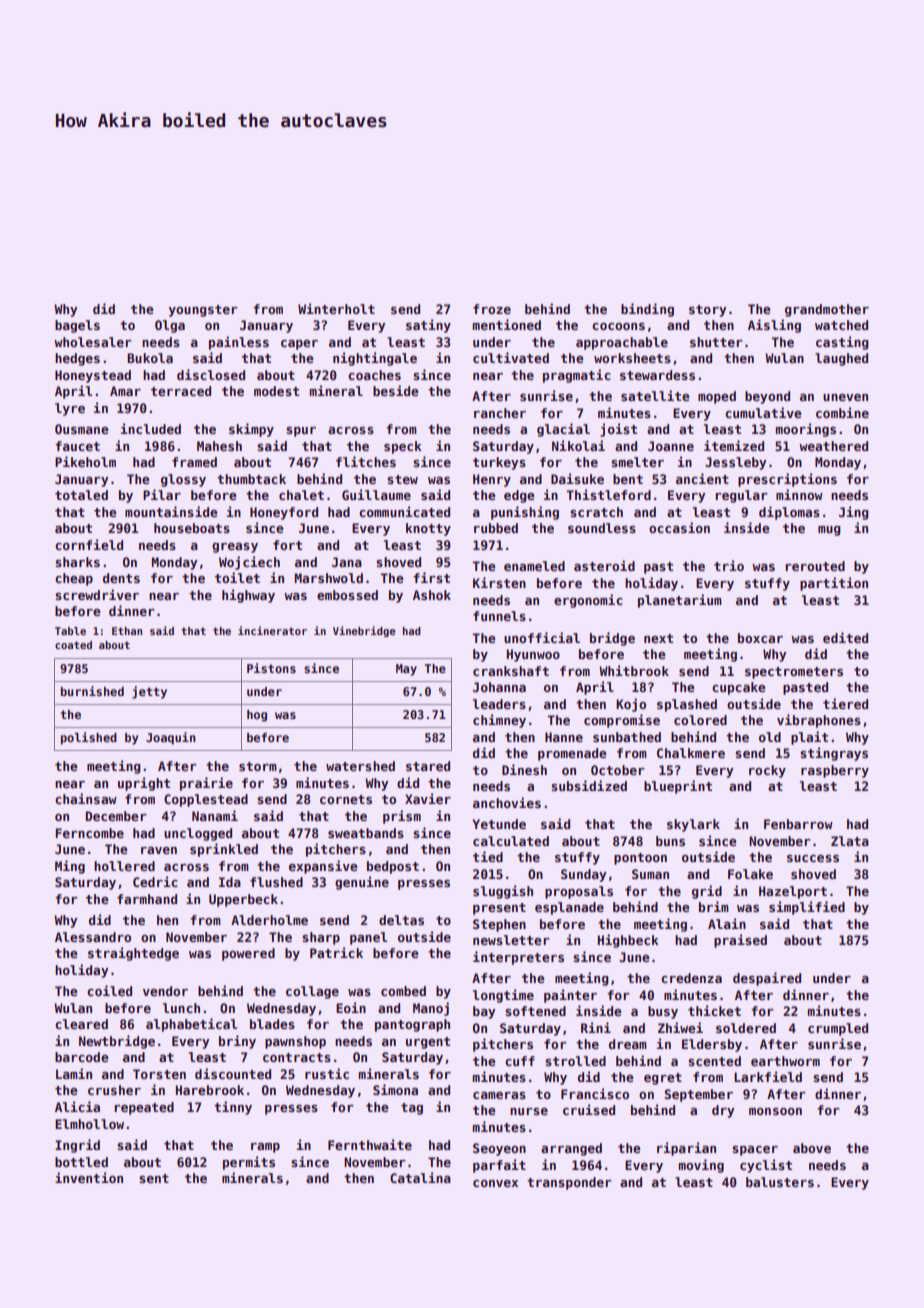  I want to click on jetty, so click(149, 692).
